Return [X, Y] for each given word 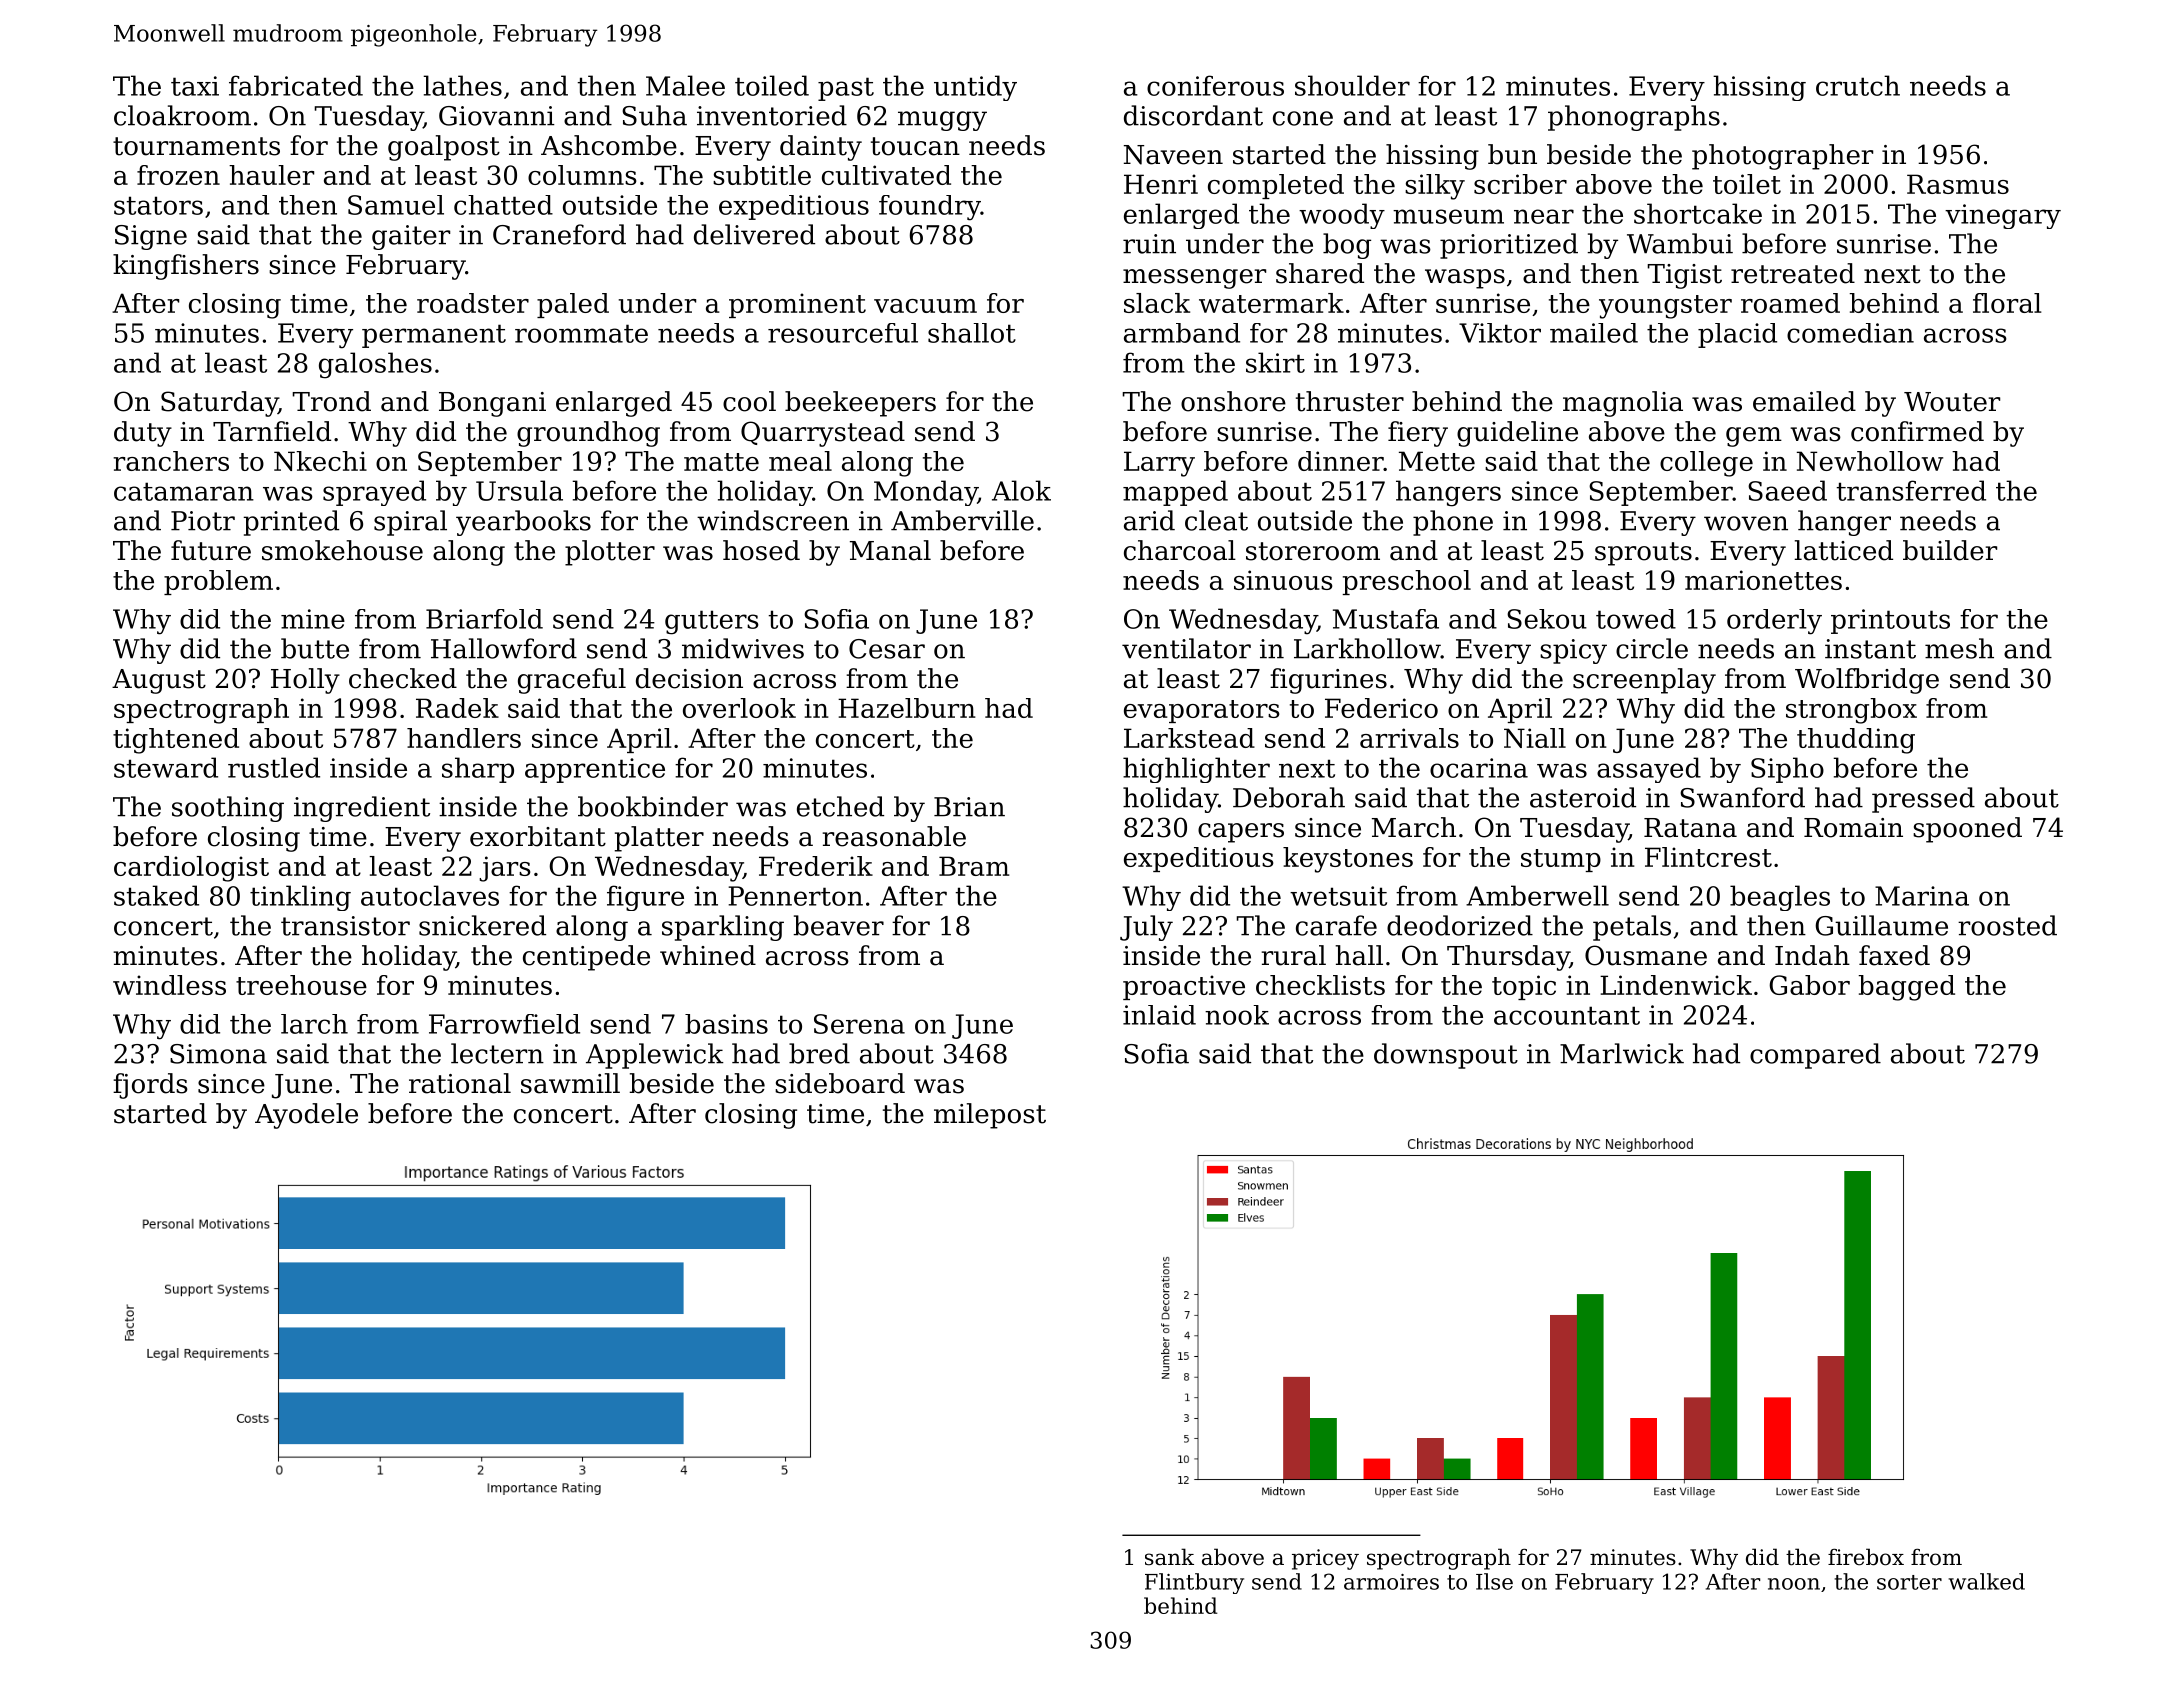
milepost [990, 1116]
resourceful [843, 333]
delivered [754, 234]
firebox [1866, 1557]
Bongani [492, 404]
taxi [195, 86]
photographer [1782, 157]
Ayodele [306, 1116]
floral [2007, 303]
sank [1169, 1557]
